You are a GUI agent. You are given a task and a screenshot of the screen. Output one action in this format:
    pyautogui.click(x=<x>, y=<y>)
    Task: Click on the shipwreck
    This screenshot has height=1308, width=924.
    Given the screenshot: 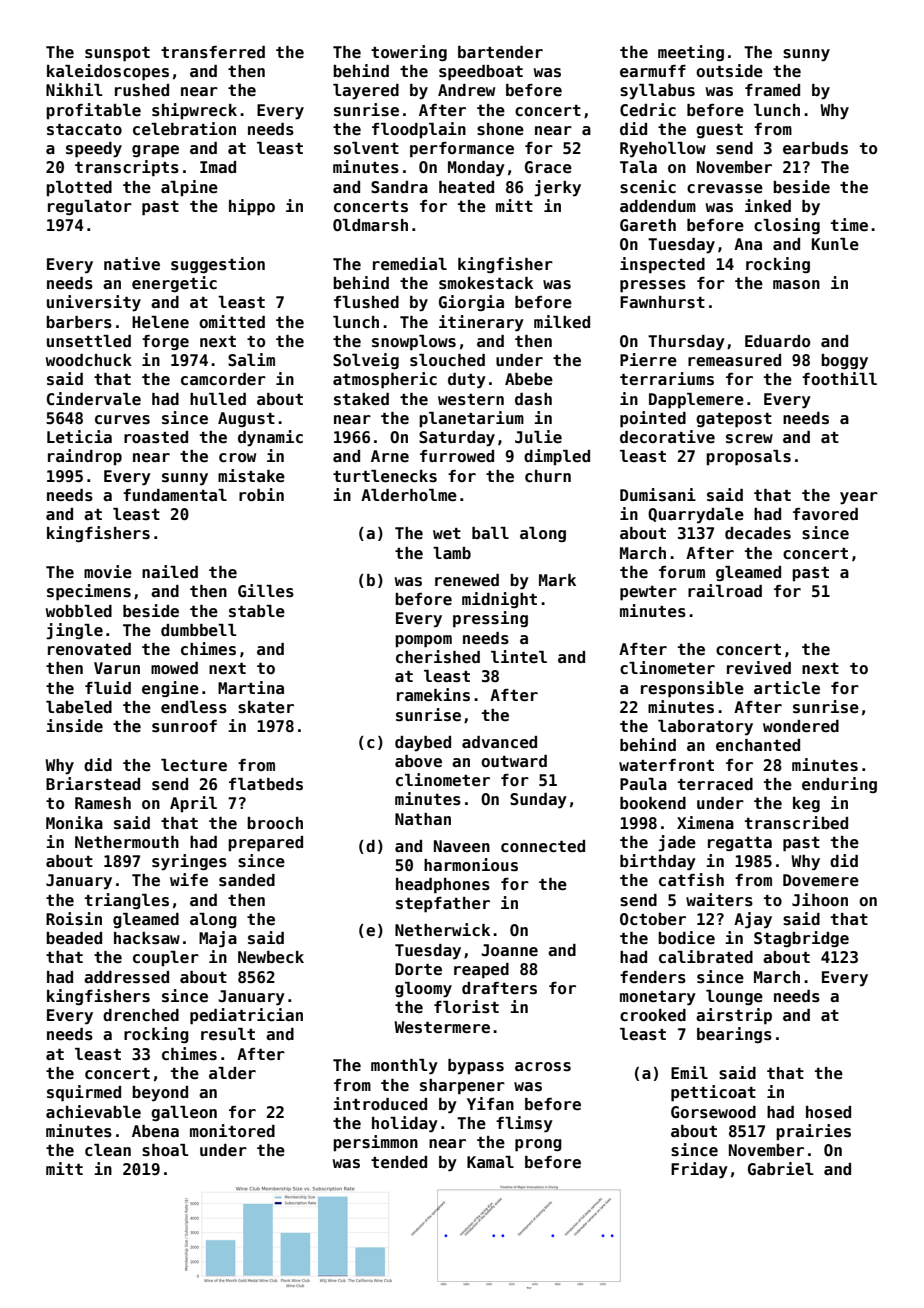 What is the action you would take?
    pyautogui.click(x=194, y=111)
